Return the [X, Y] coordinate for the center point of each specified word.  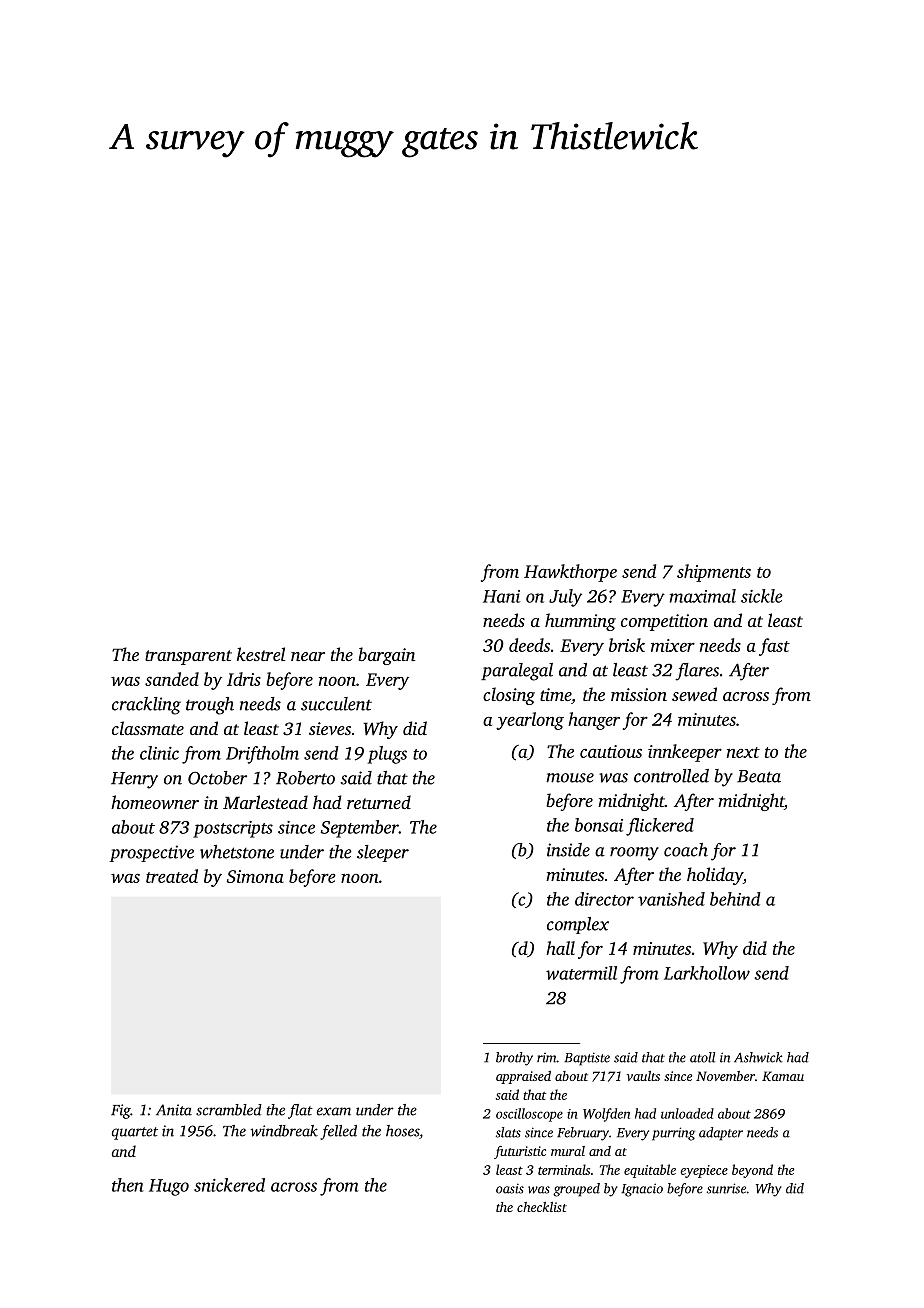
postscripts [233, 829]
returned [379, 802]
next [743, 752]
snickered [229, 1185]
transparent [188, 657]
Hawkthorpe [570, 573]
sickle [762, 596]
